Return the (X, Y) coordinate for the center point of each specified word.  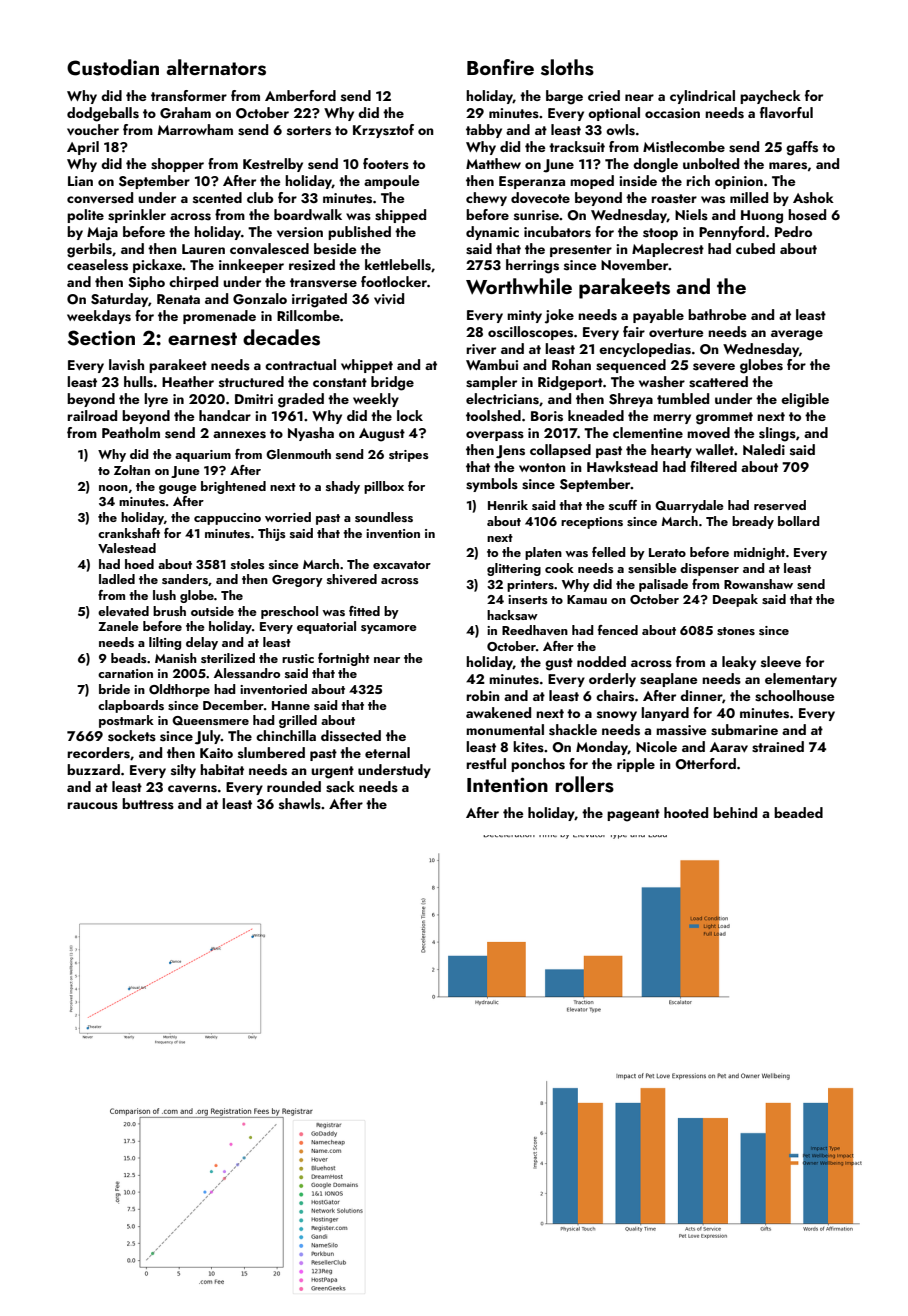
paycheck (770, 97)
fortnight (344, 659)
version (300, 232)
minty (524, 316)
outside (212, 611)
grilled (298, 721)
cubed (755, 248)
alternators (216, 67)
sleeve (781, 662)
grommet (724, 418)
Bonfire (500, 67)
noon (113, 488)
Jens (510, 452)
